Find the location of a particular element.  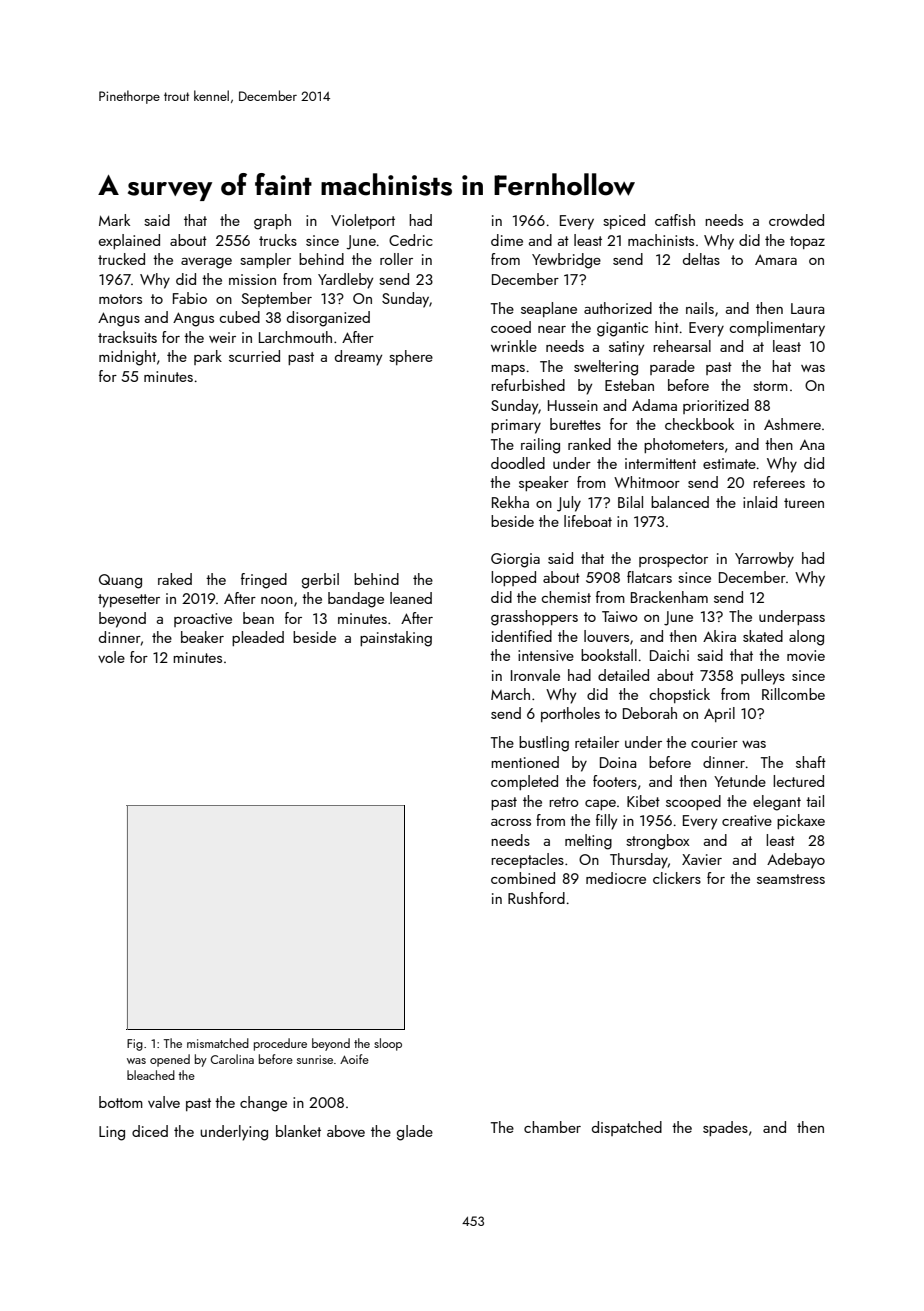

dreamy is located at coordinates (358, 358).
